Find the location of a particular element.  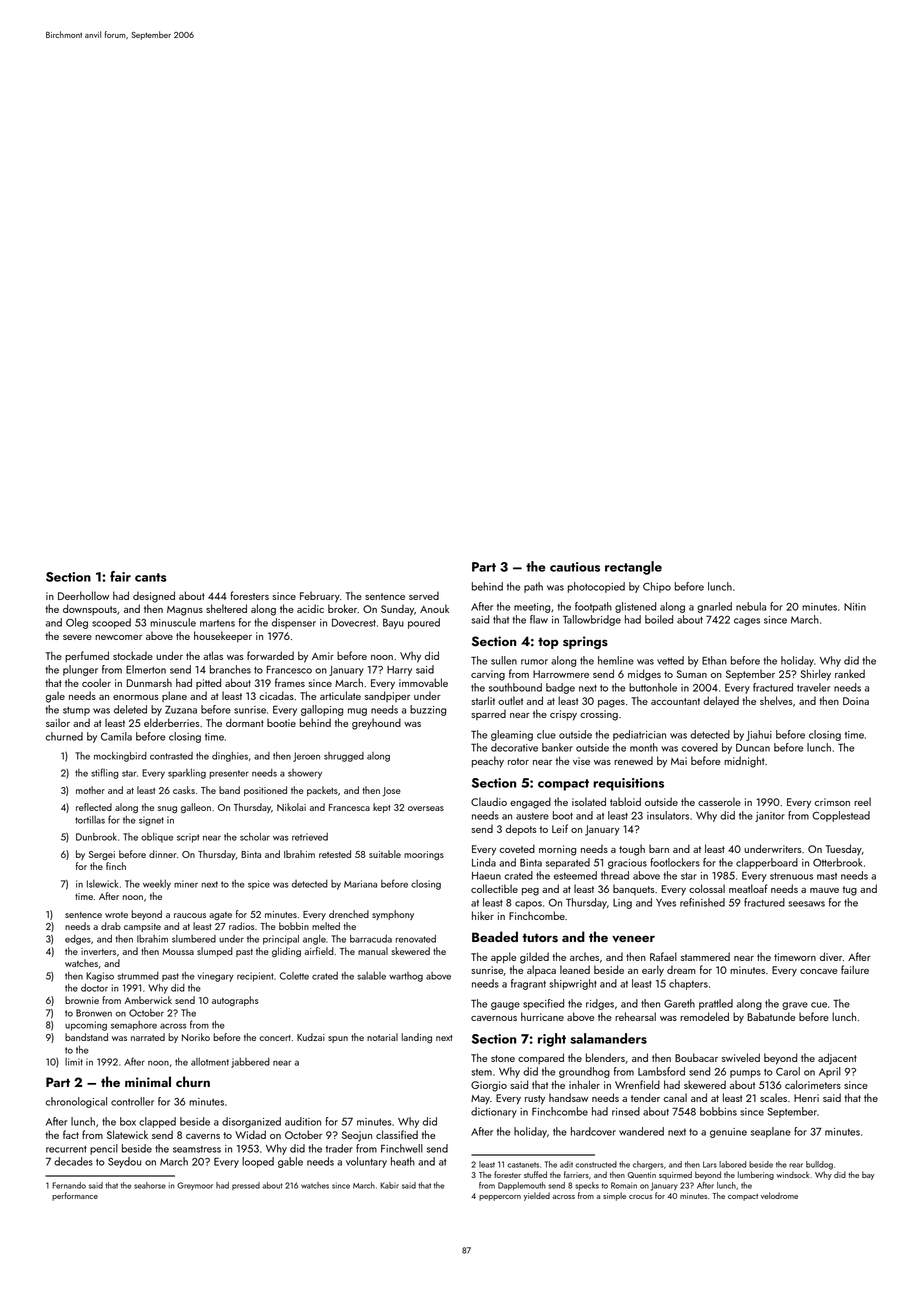

cautious is located at coordinates (575, 567).
